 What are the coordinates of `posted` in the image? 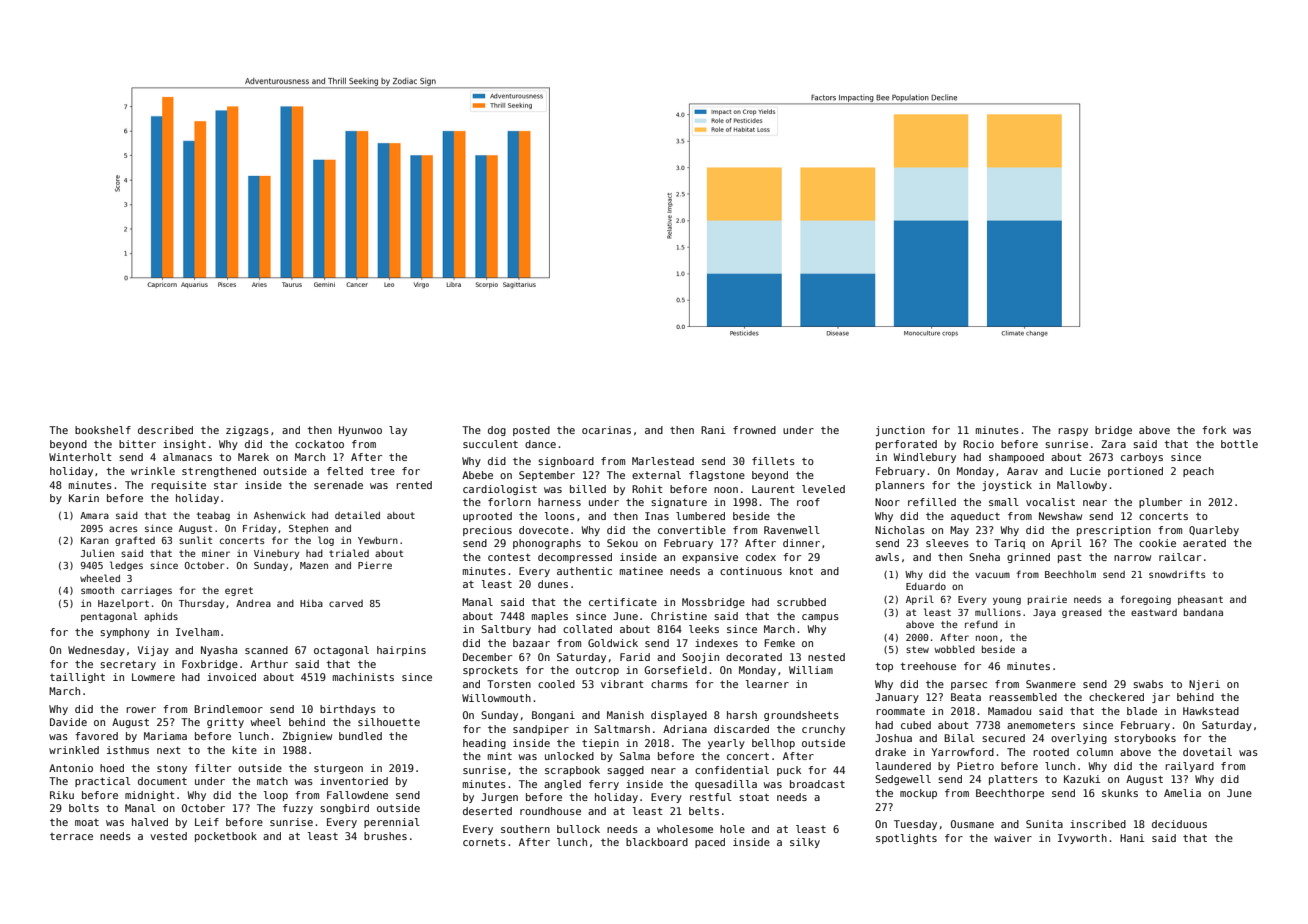 It's located at (531, 431).
